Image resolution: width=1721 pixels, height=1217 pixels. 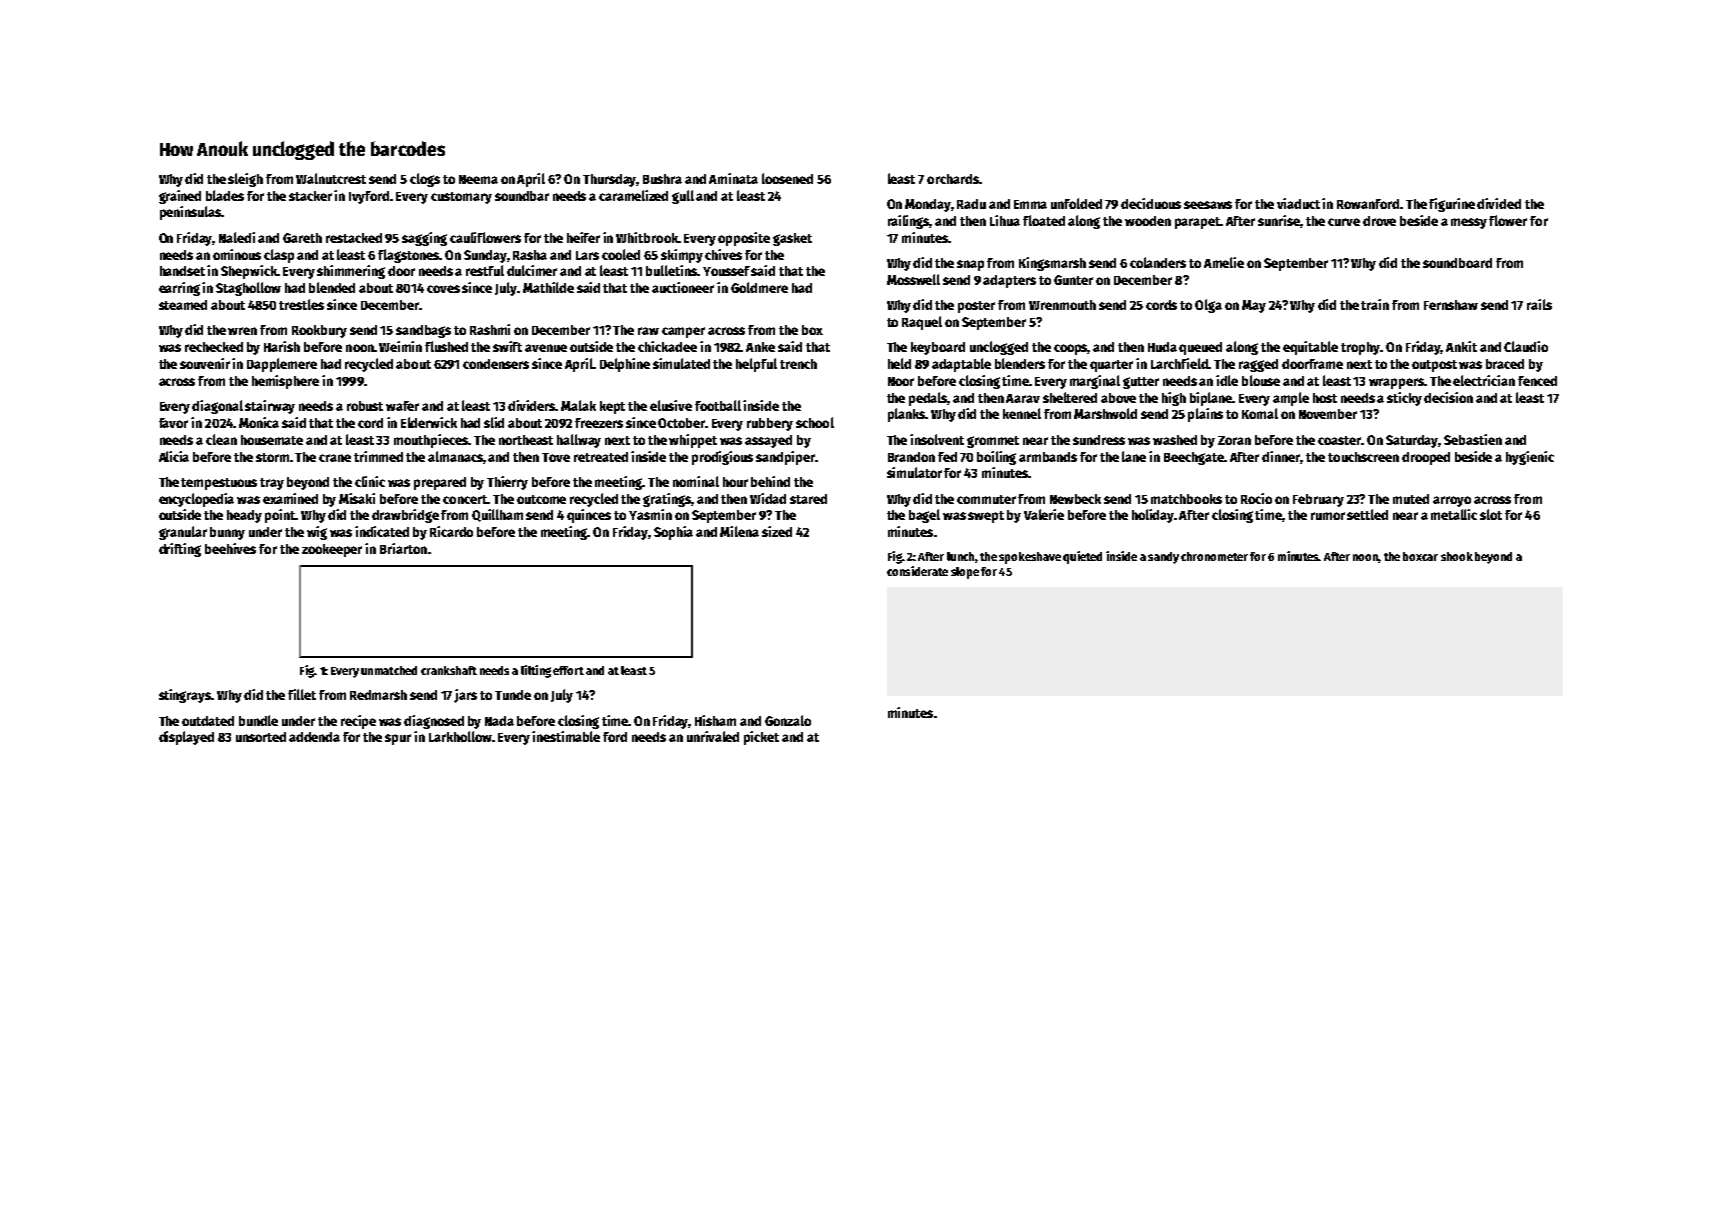 I want to click on Amelie, so click(x=1224, y=262).
